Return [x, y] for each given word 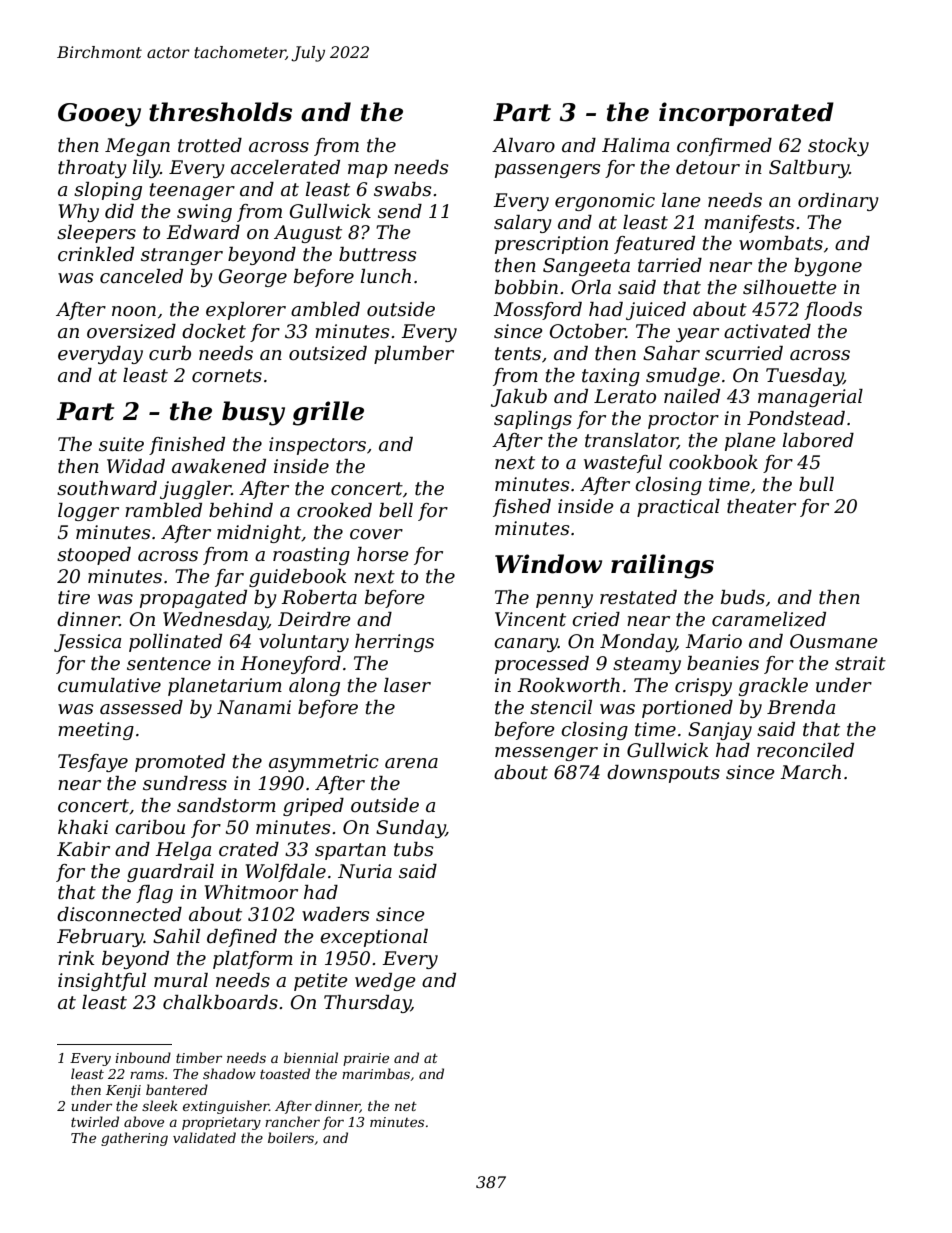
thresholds [220, 112]
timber [199, 1057]
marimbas [376, 1073]
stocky [838, 147]
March [810, 772]
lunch [386, 276]
